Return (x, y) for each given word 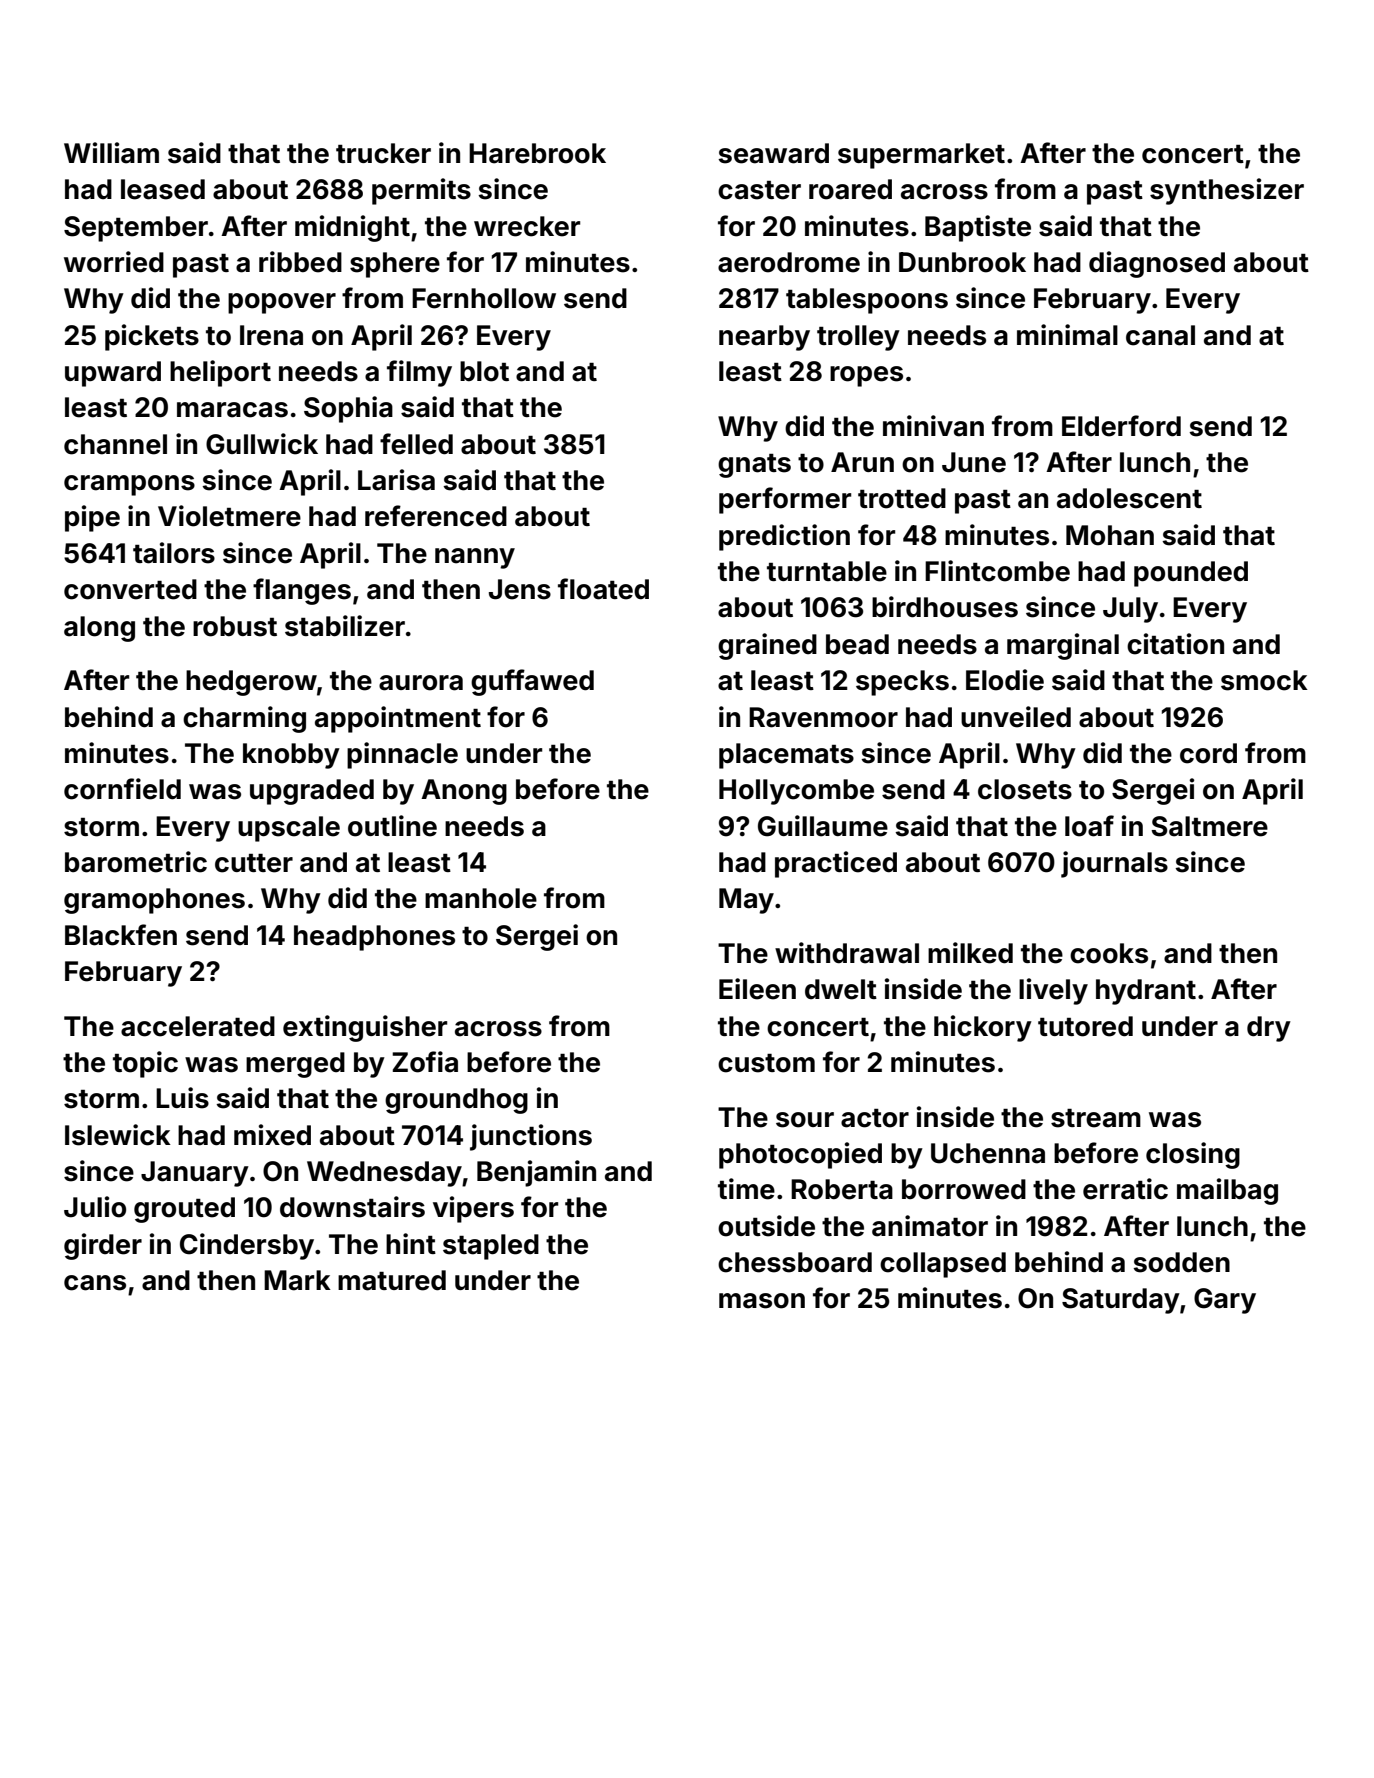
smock (1264, 680)
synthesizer (1227, 191)
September (136, 229)
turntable (827, 571)
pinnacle (402, 755)
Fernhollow (484, 298)
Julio (95, 1207)
